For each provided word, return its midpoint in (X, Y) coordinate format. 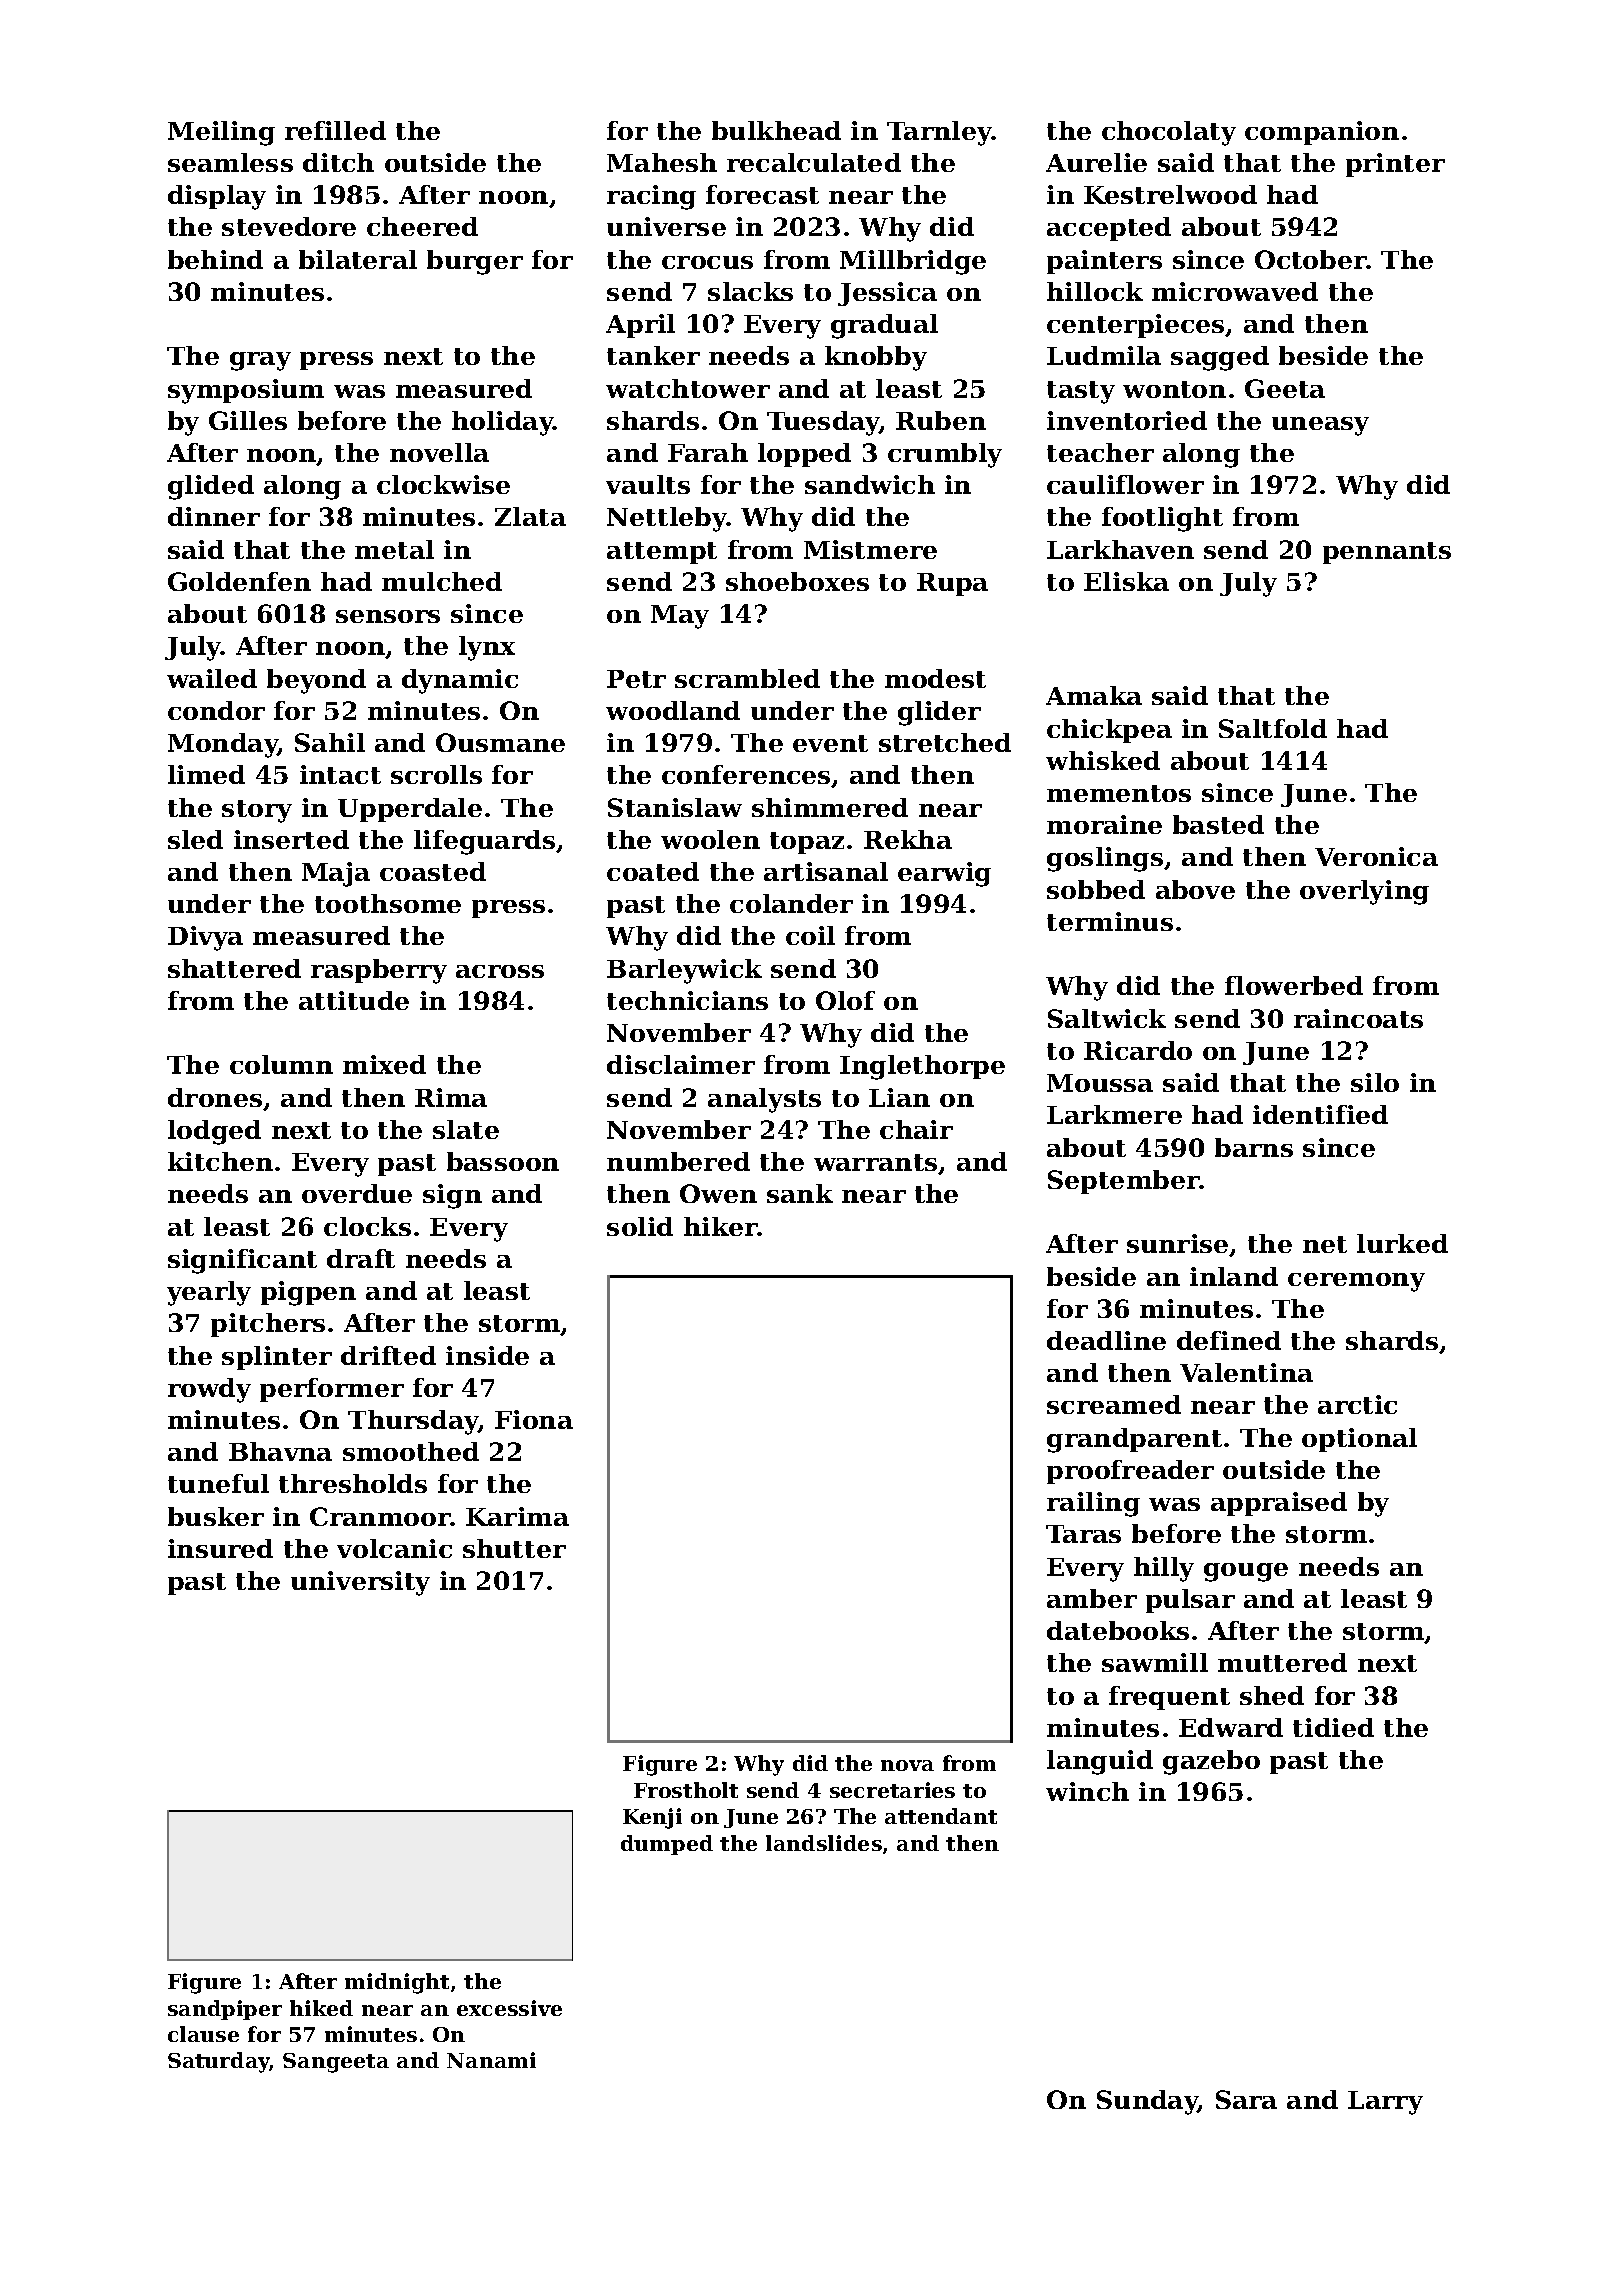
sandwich (870, 484)
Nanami (491, 2060)
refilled (335, 130)
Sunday (1147, 2102)
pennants (1387, 553)
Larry (1385, 2103)
